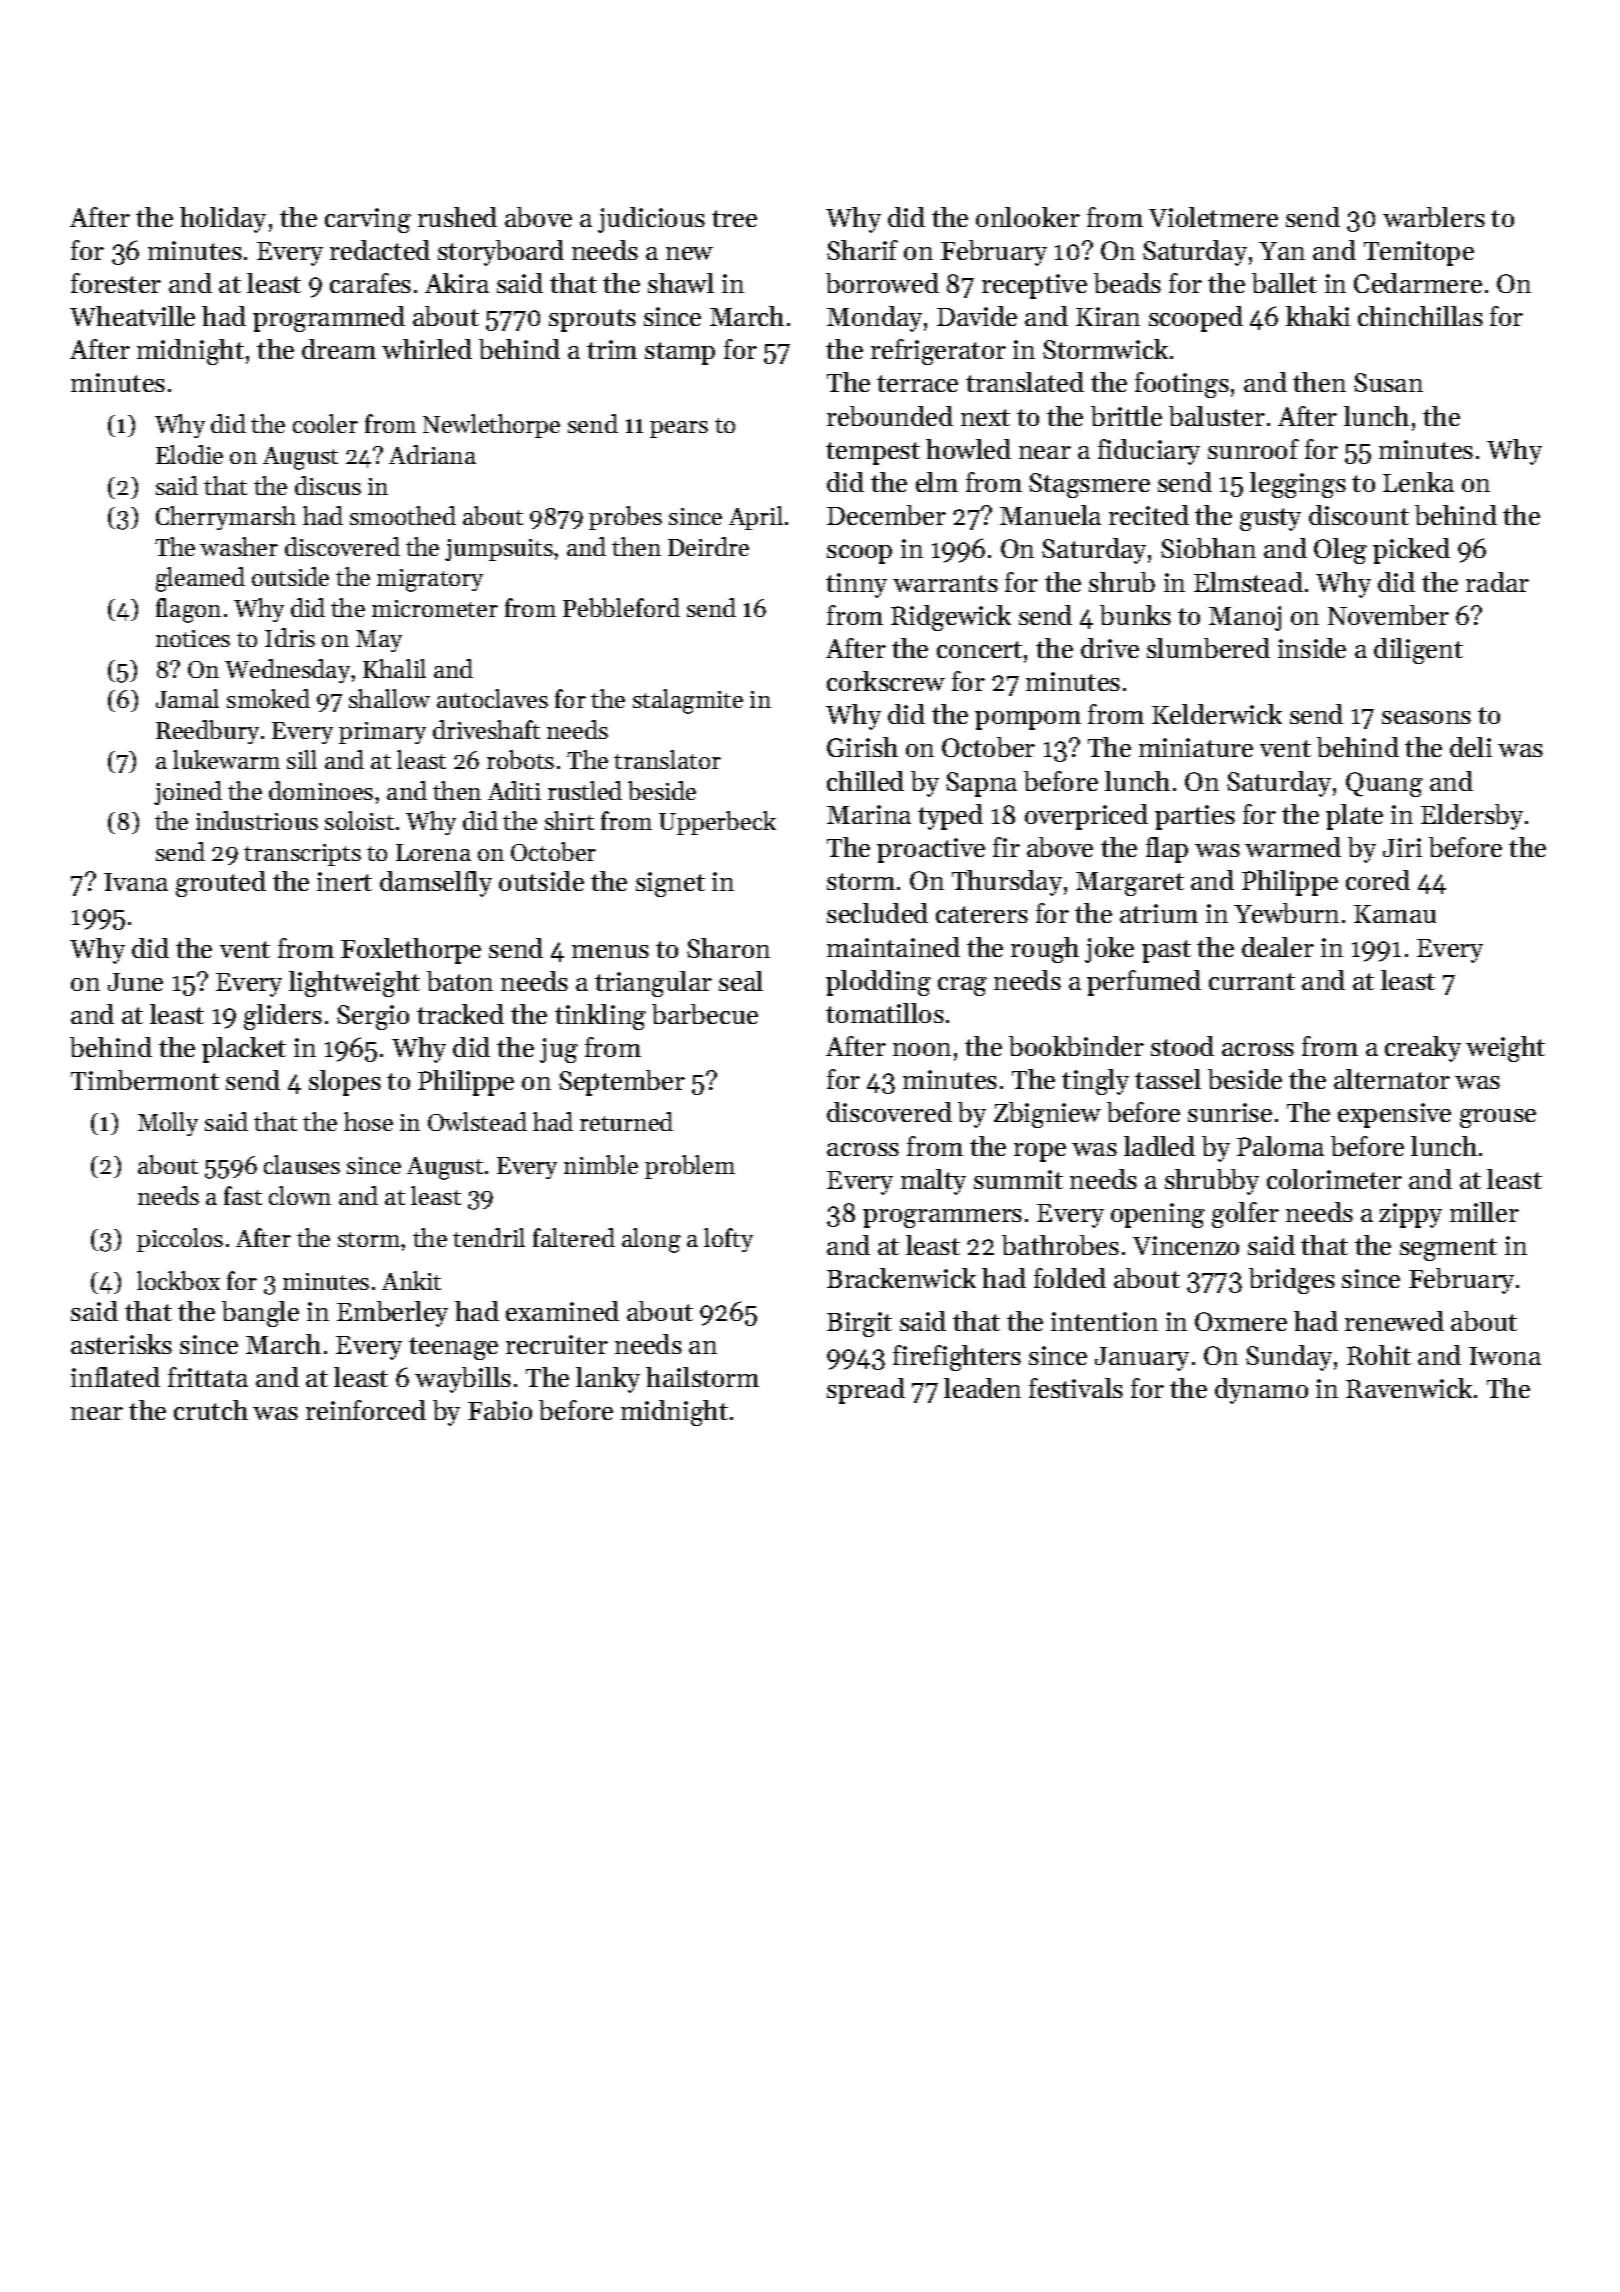  Describe the element at coordinates (1402, 847) in the document. I see `Jiri` at that location.
